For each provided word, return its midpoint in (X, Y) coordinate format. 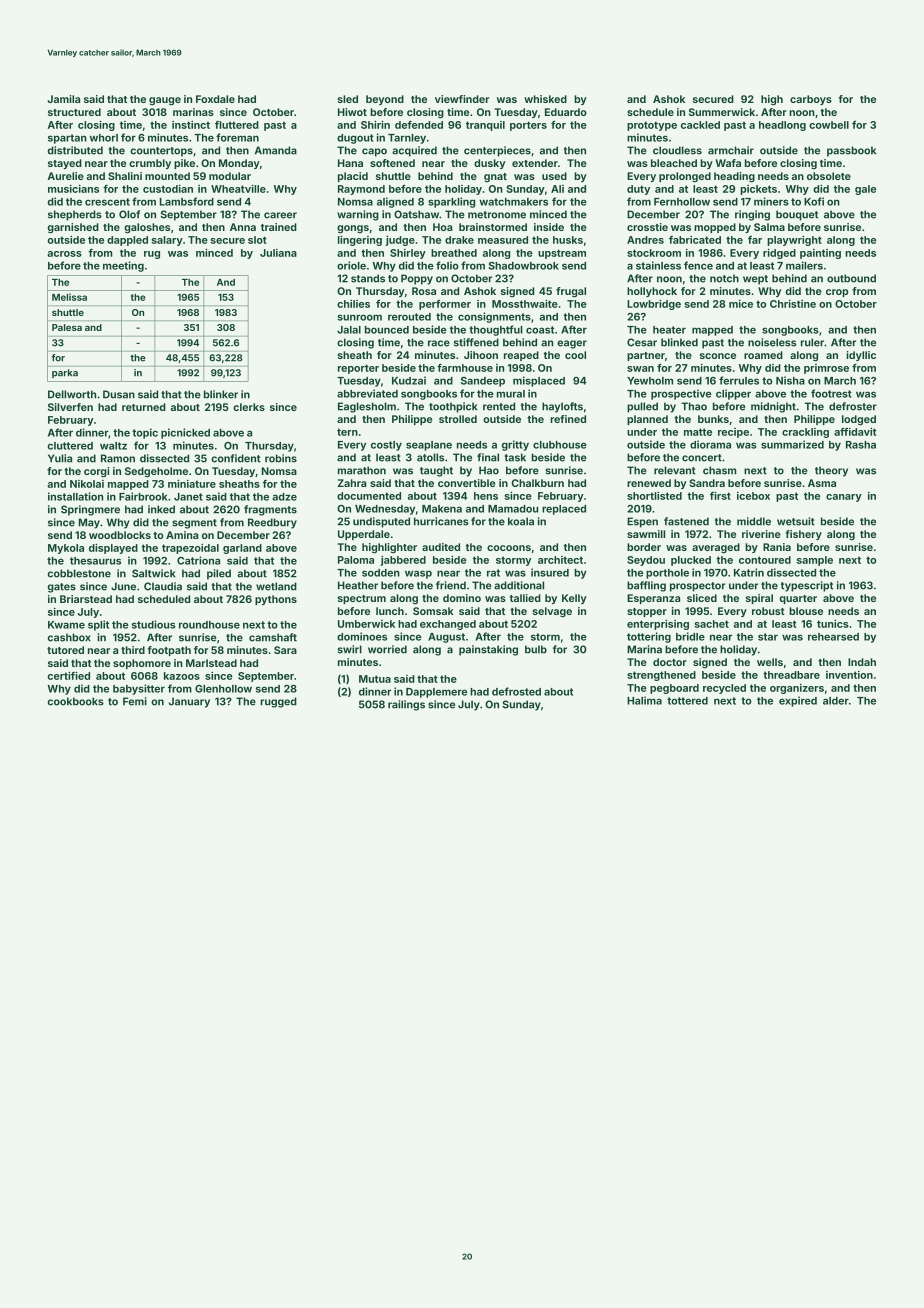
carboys (811, 100)
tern (347, 432)
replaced (564, 510)
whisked (545, 99)
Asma (822, 483)
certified (69, 675)
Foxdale (215, 99)
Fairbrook (143, 496)
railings (406, 705)
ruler (812, 342)
